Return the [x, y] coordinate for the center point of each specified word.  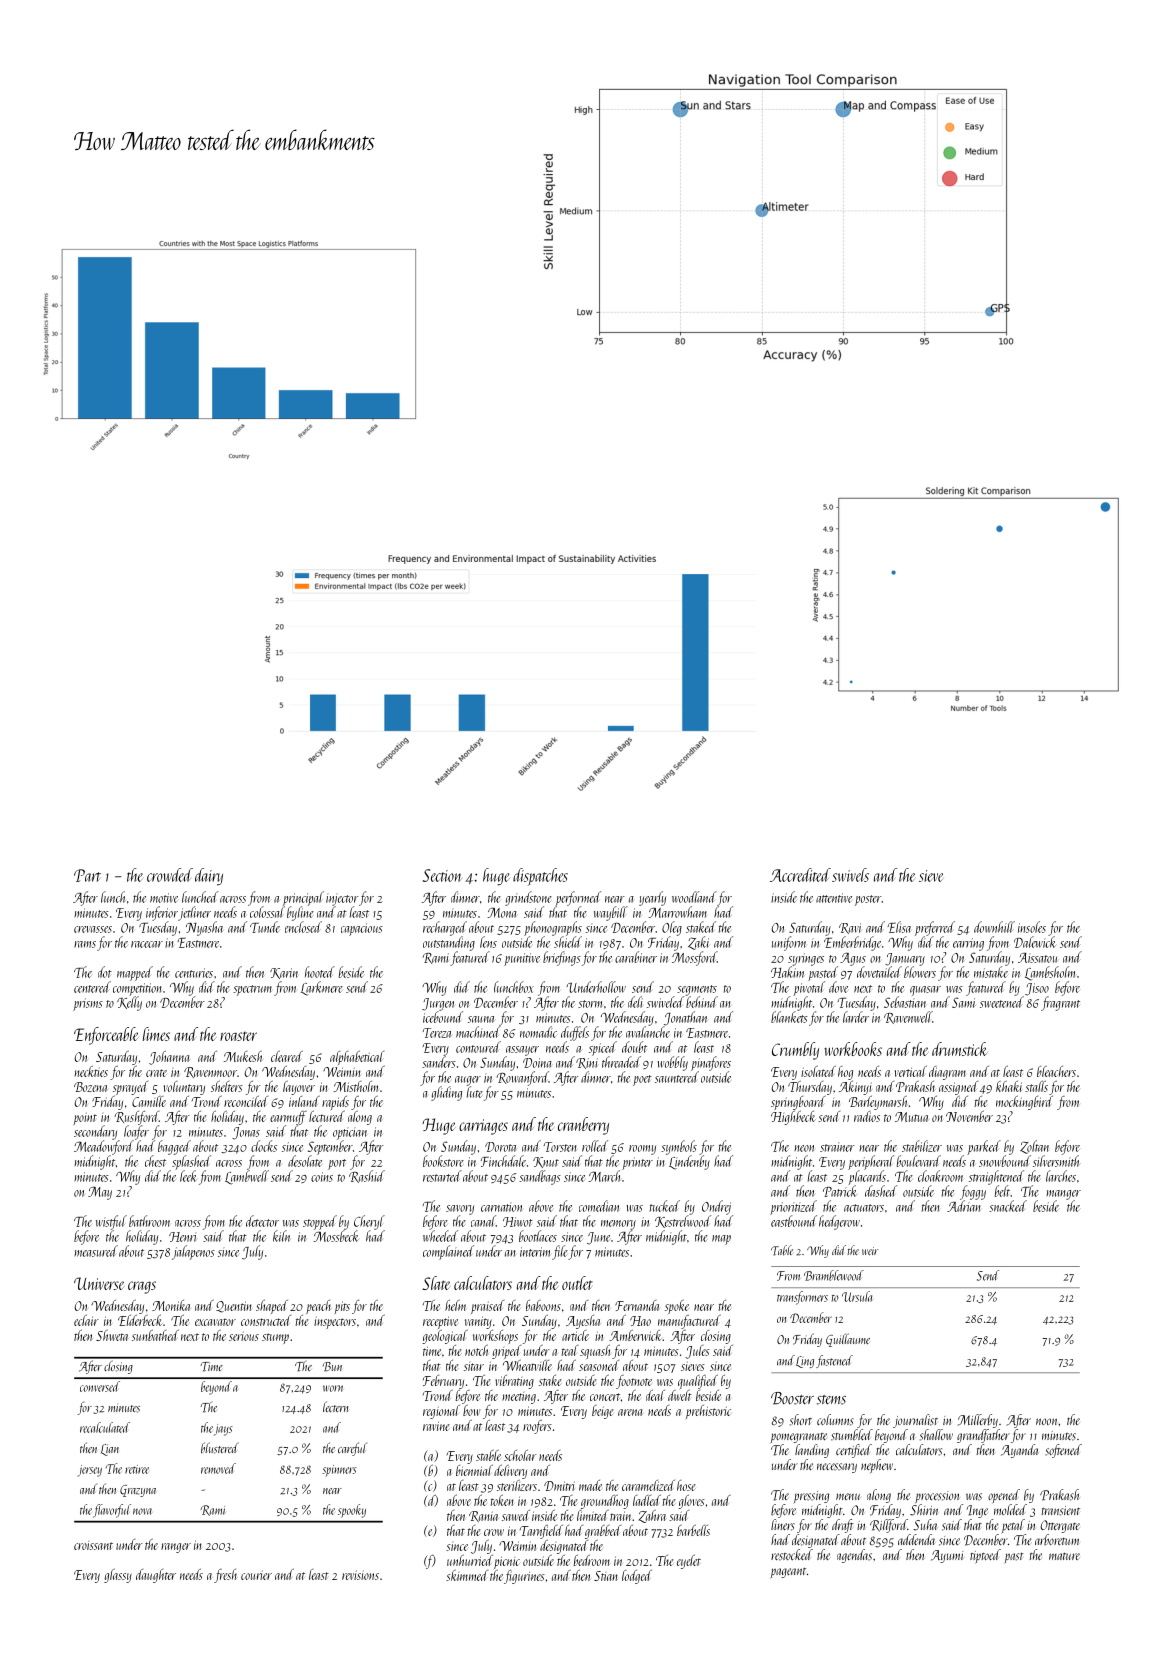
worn [333, 1388]
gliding [446, 1093]
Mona [502, 912]
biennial [474, 1470]
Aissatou [1037, 958]
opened [1004, 1496]
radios [867, 1116]
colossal [267, 912]
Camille [149, 1101]
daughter [156, 1576]
